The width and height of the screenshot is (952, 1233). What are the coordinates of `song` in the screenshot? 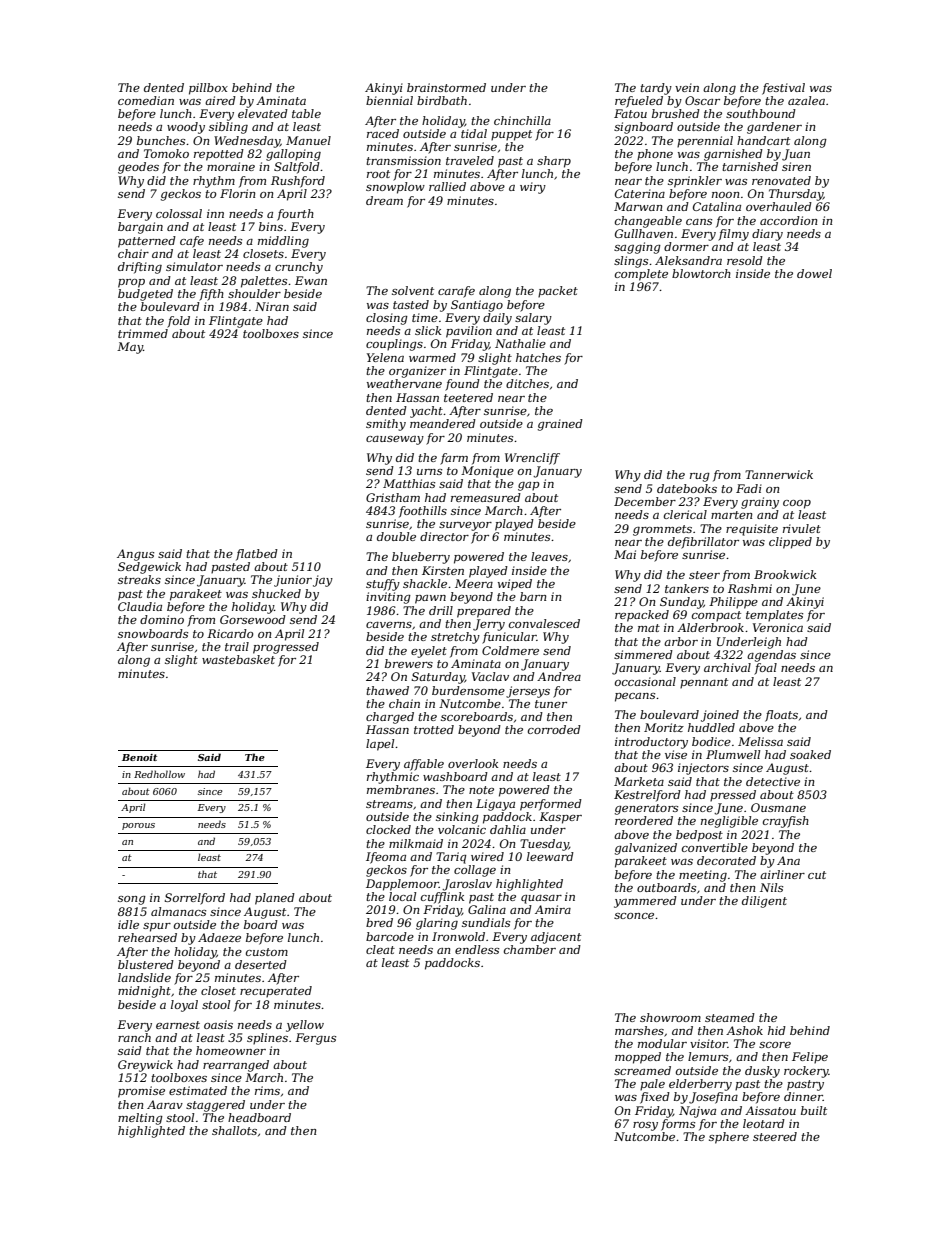 It's located at (132, 900).
